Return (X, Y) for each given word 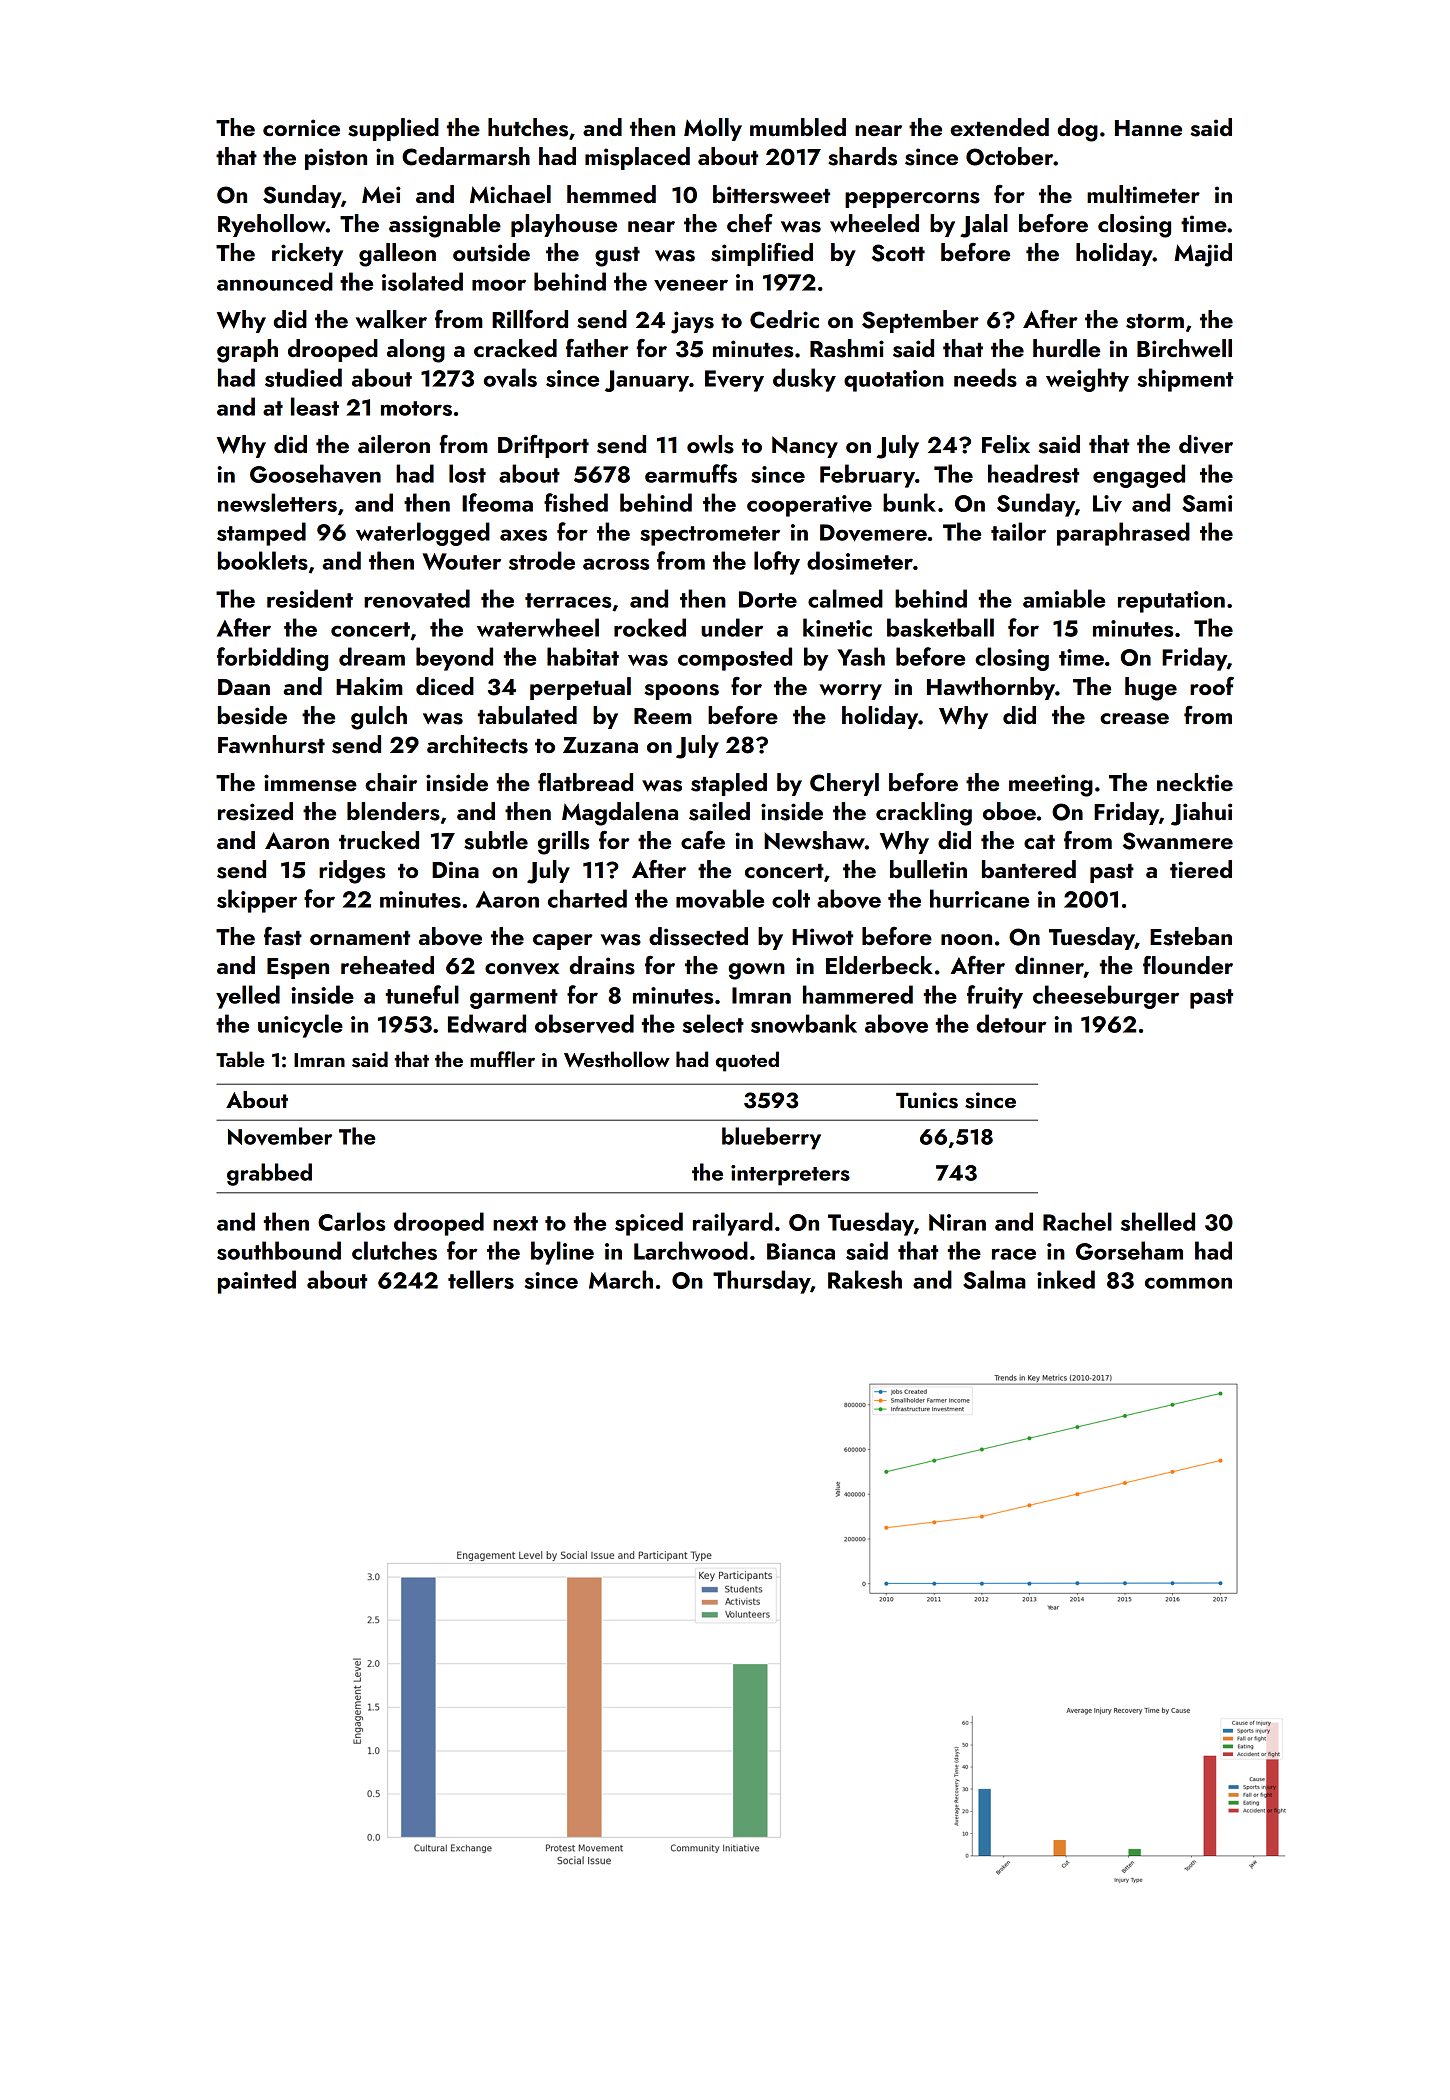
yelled (248, 997)
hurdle (1066, 348)
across (616, 564)
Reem (663, 716)
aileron (394, 444)
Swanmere (1178, 841)
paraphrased (1123, 534)
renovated (417, 598)
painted (257, 1282)
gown (756, 971)
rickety (307, 254)
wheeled (874, 223)
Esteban (1191, 936)
